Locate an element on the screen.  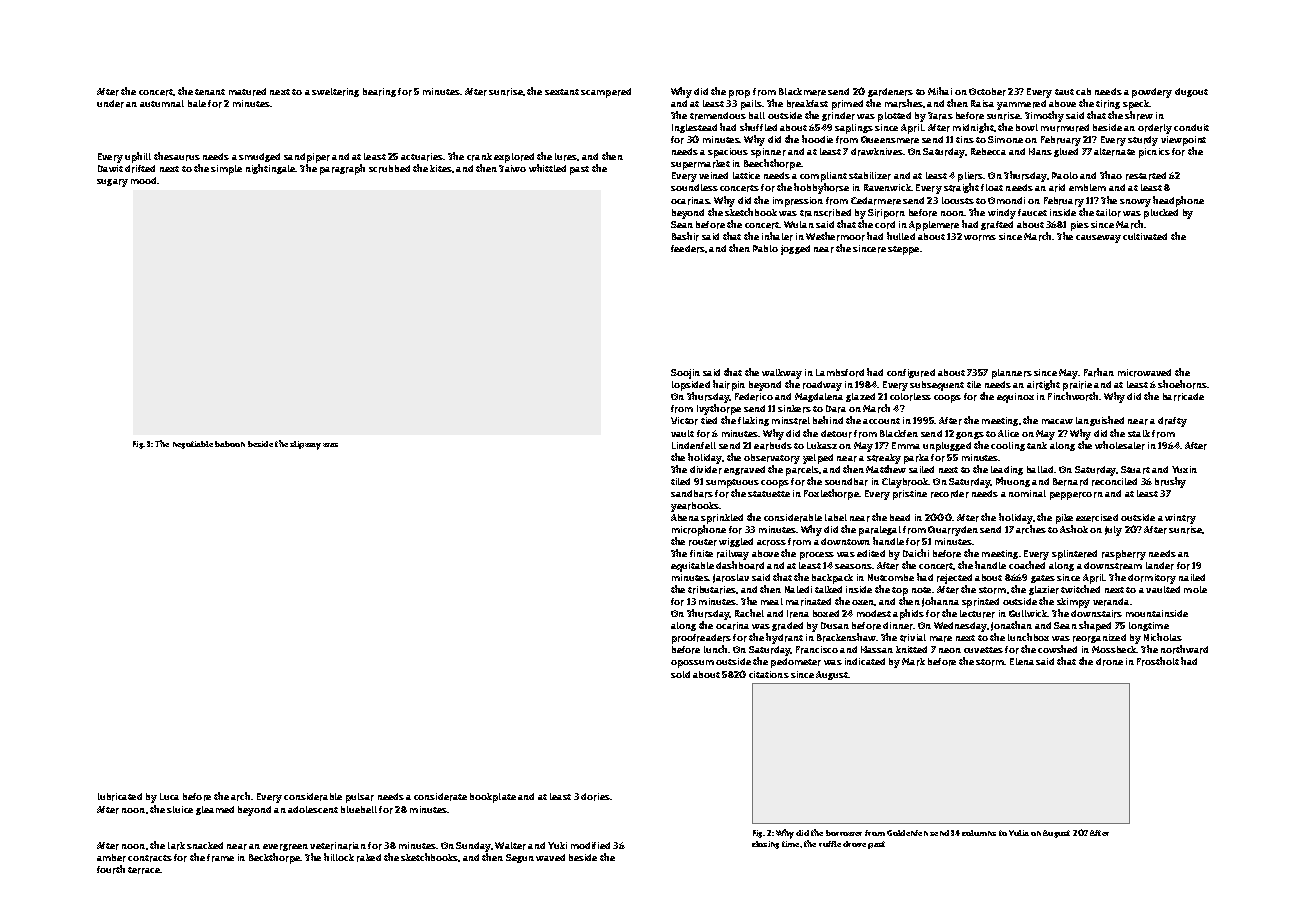
Segun is located at coordinates (520, 858).
